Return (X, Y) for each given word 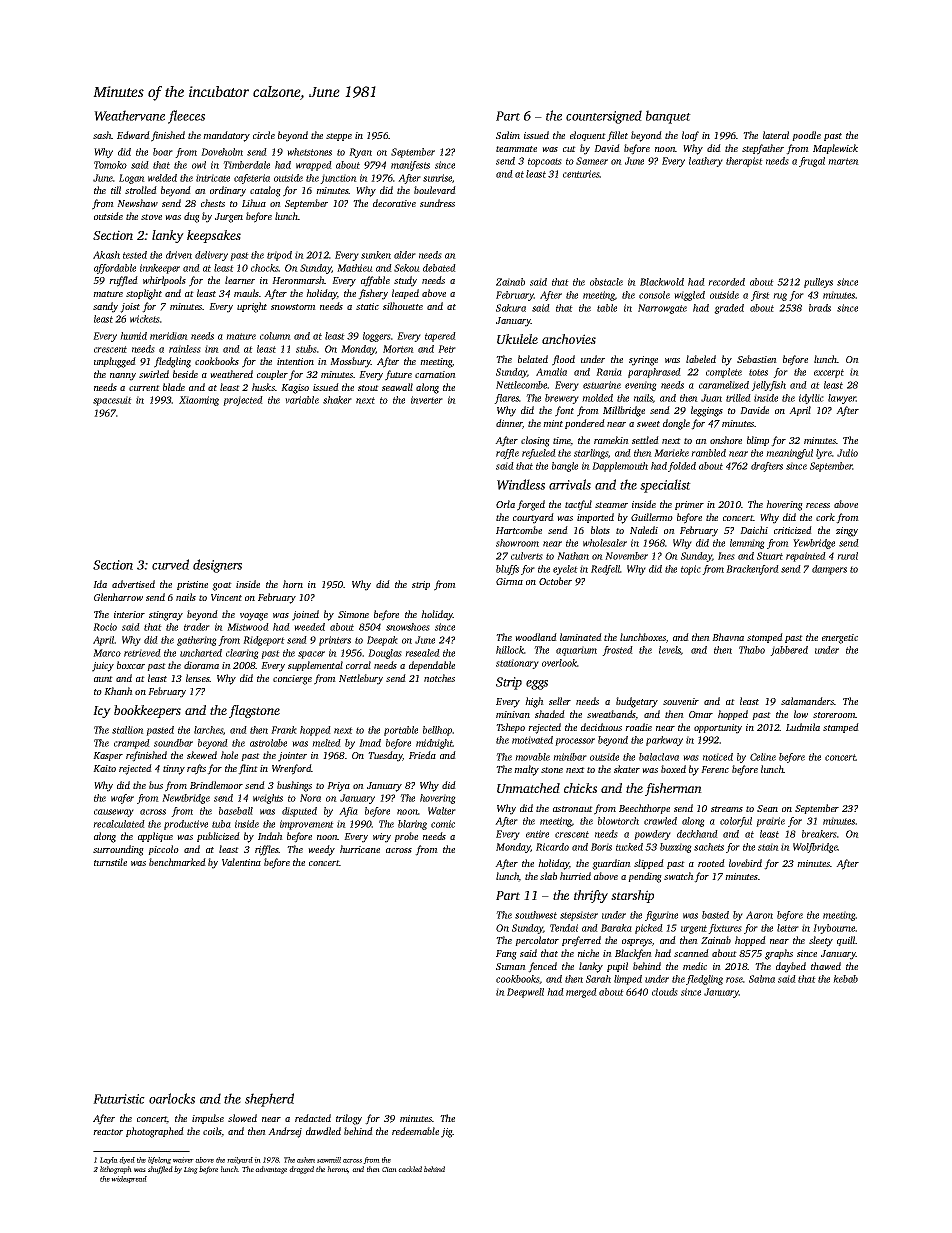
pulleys (818, 283)
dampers (829, 570)
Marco (107, 653)
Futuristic (119, 1099)
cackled (410, 1169)
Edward (133, 135)
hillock (510, 650)
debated (439, 268)
